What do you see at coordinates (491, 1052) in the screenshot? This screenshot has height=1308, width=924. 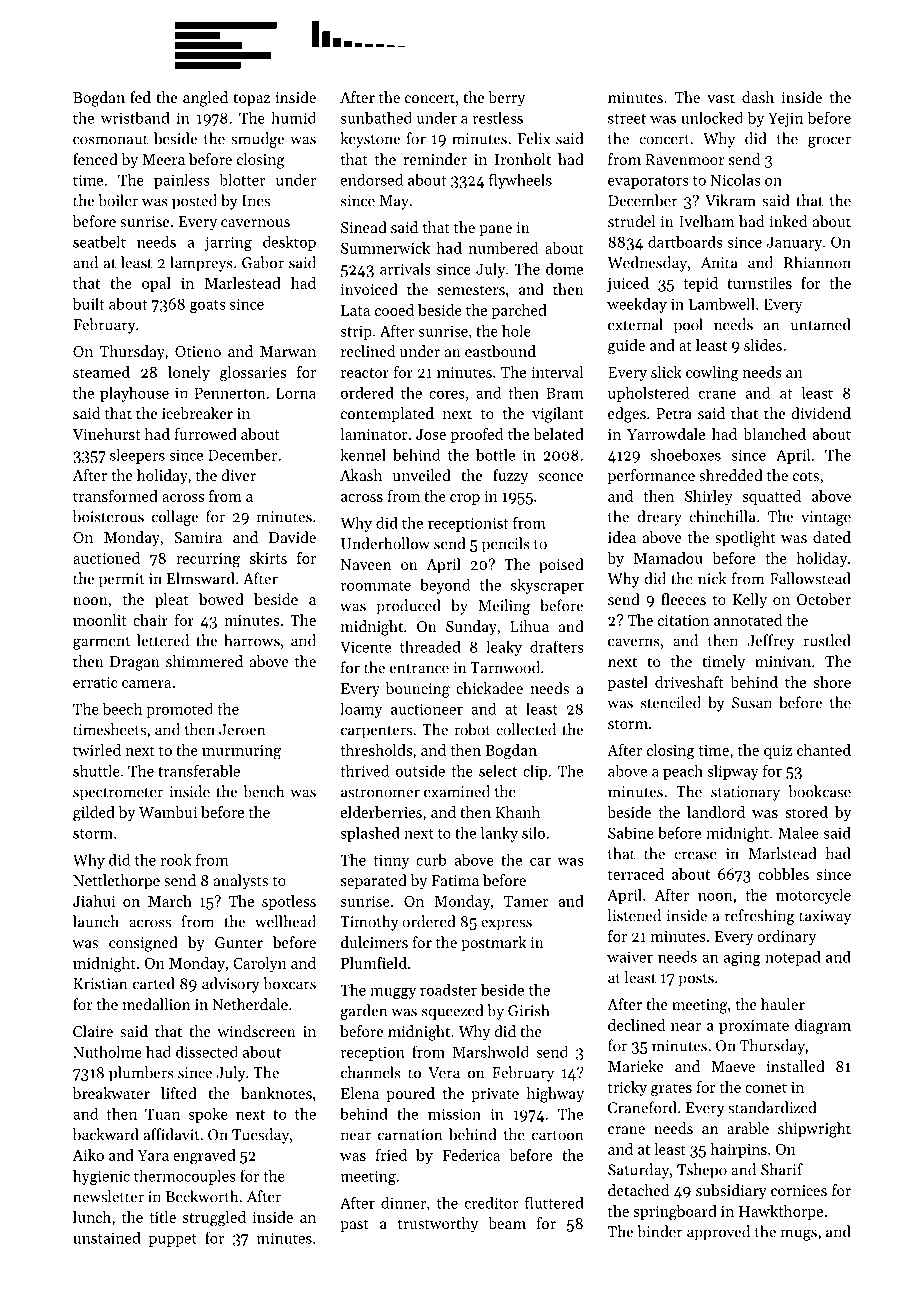 I see `Marshwold` at bounding box center [491, 1052].
